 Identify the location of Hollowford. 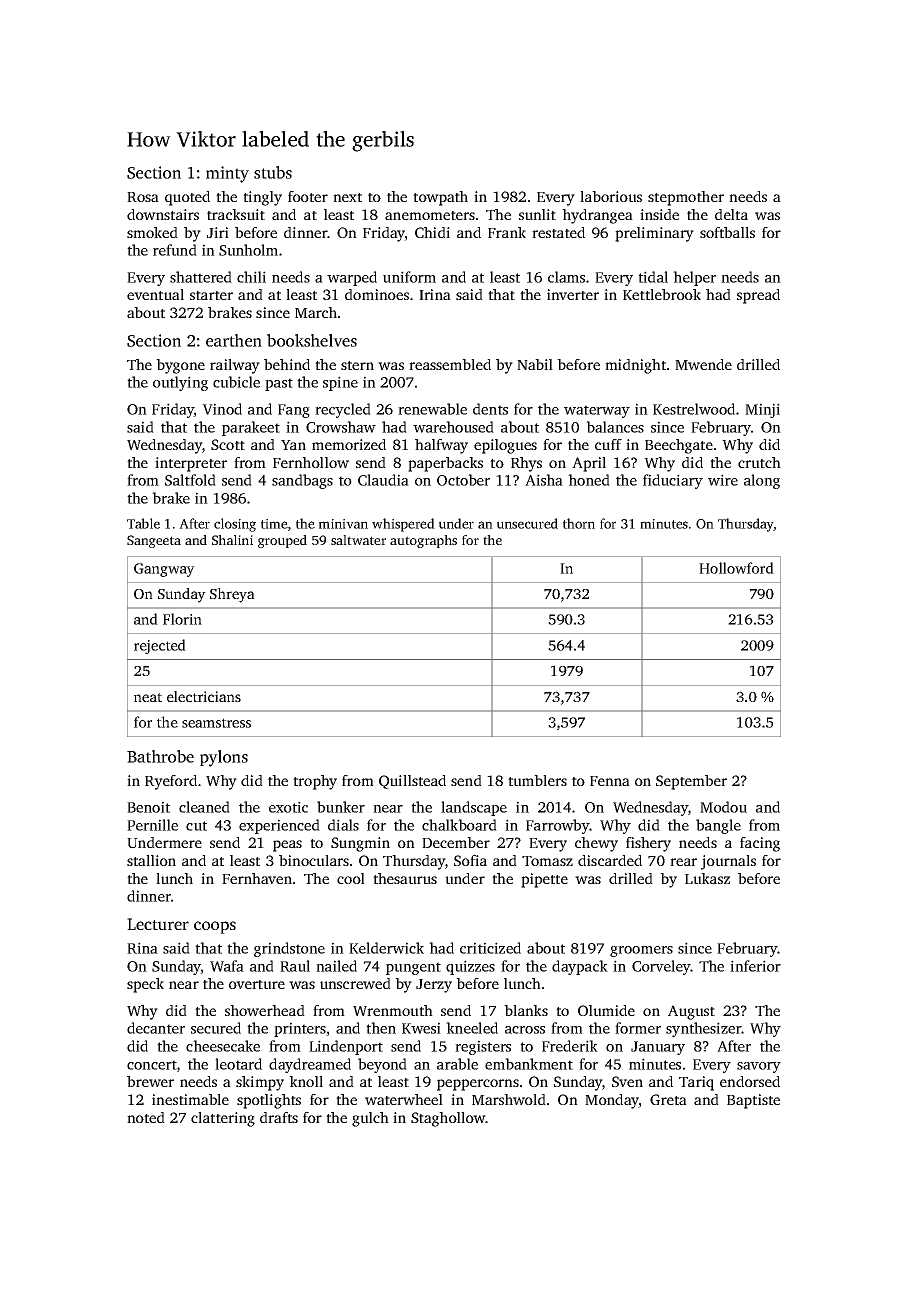
(736, 568).
